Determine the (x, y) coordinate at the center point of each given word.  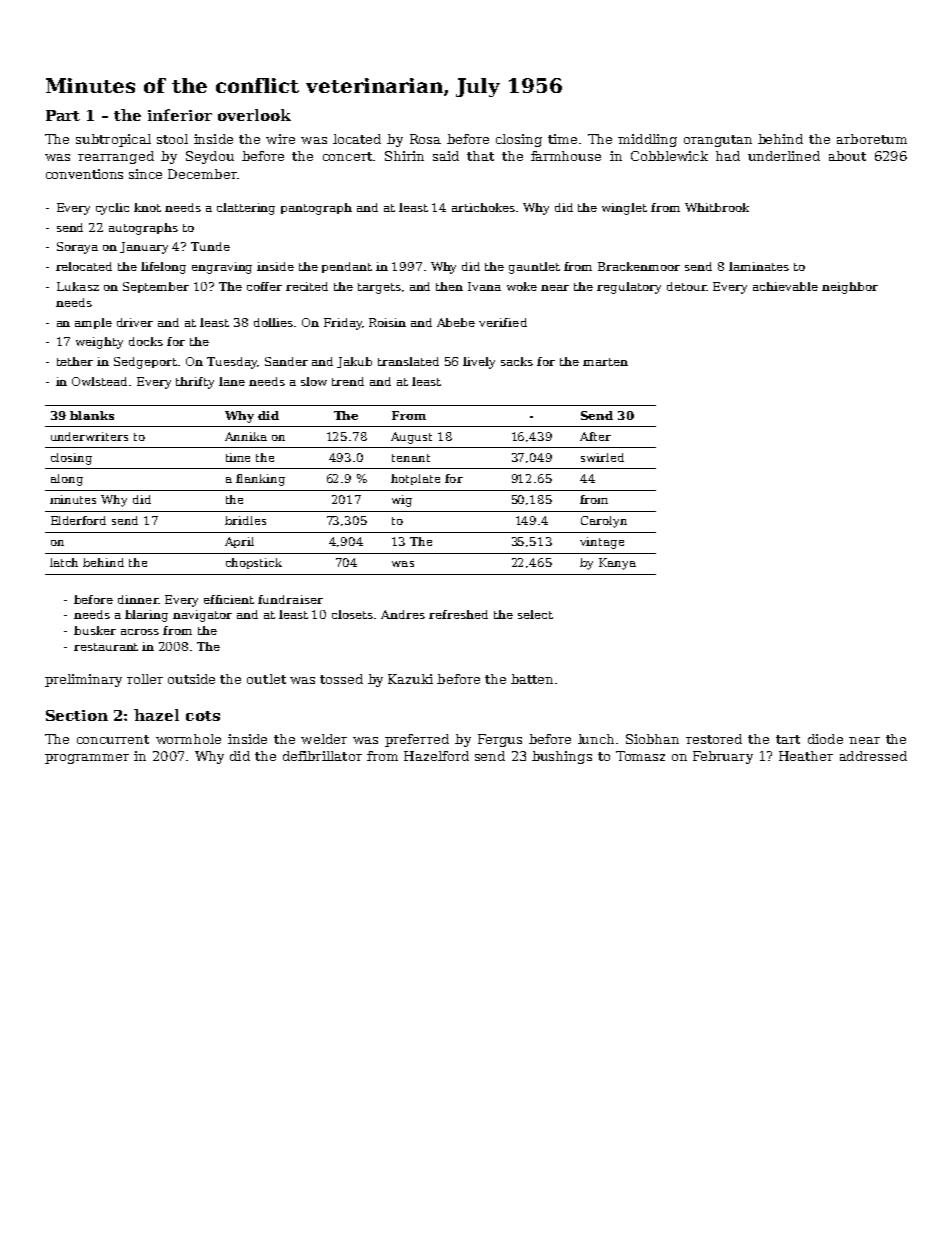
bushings (562, 757)
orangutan (718, 141)
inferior (180, 115)
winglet (624, 209)
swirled (602, 457)
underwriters (89, 436)
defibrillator (322, 756)
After (595, 436)
